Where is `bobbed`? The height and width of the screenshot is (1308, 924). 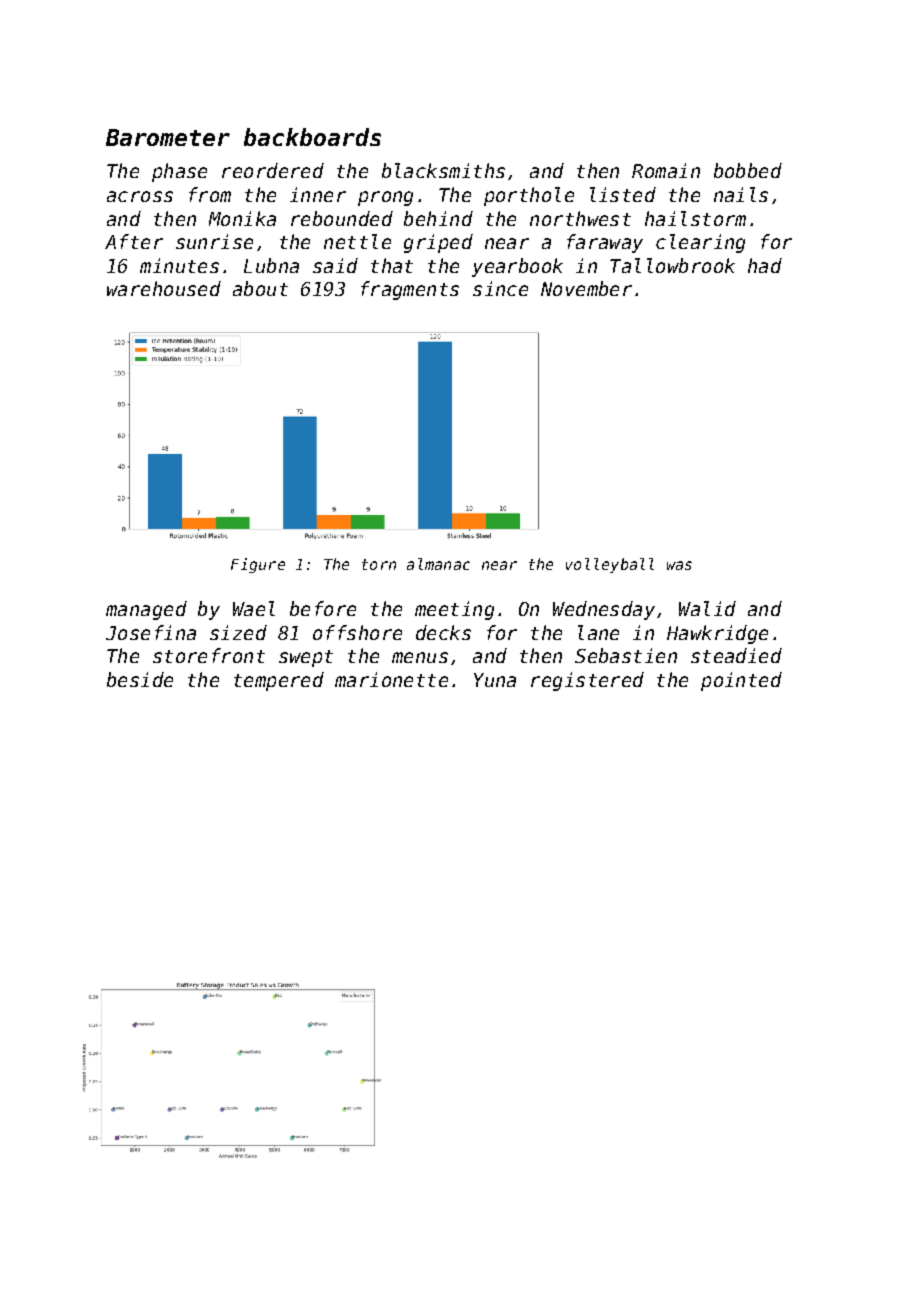 bobbed is located at coordinates (748, 170).
